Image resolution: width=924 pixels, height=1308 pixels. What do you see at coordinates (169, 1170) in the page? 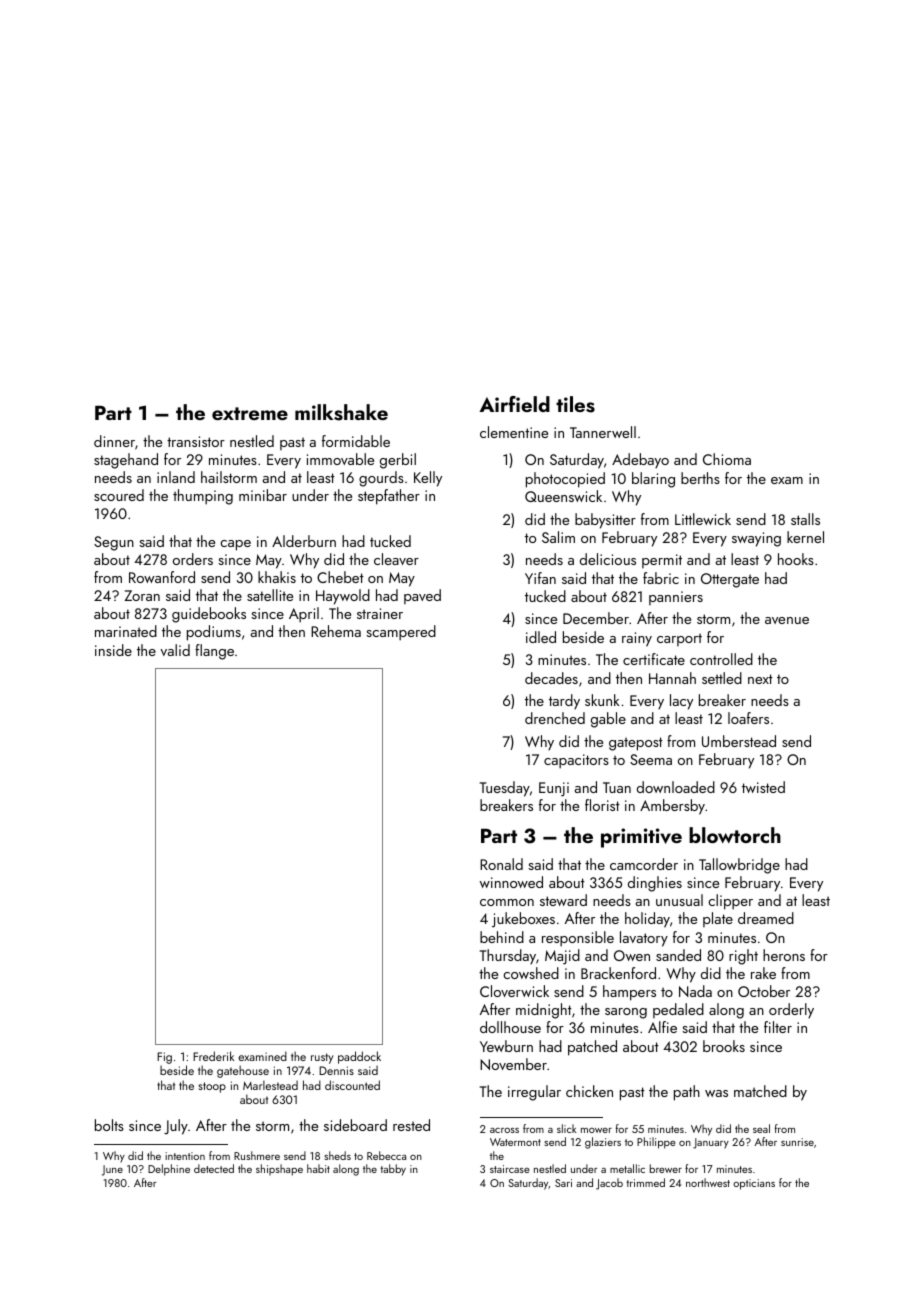
I see `Delphine` at bounding box center [169, 1170].
